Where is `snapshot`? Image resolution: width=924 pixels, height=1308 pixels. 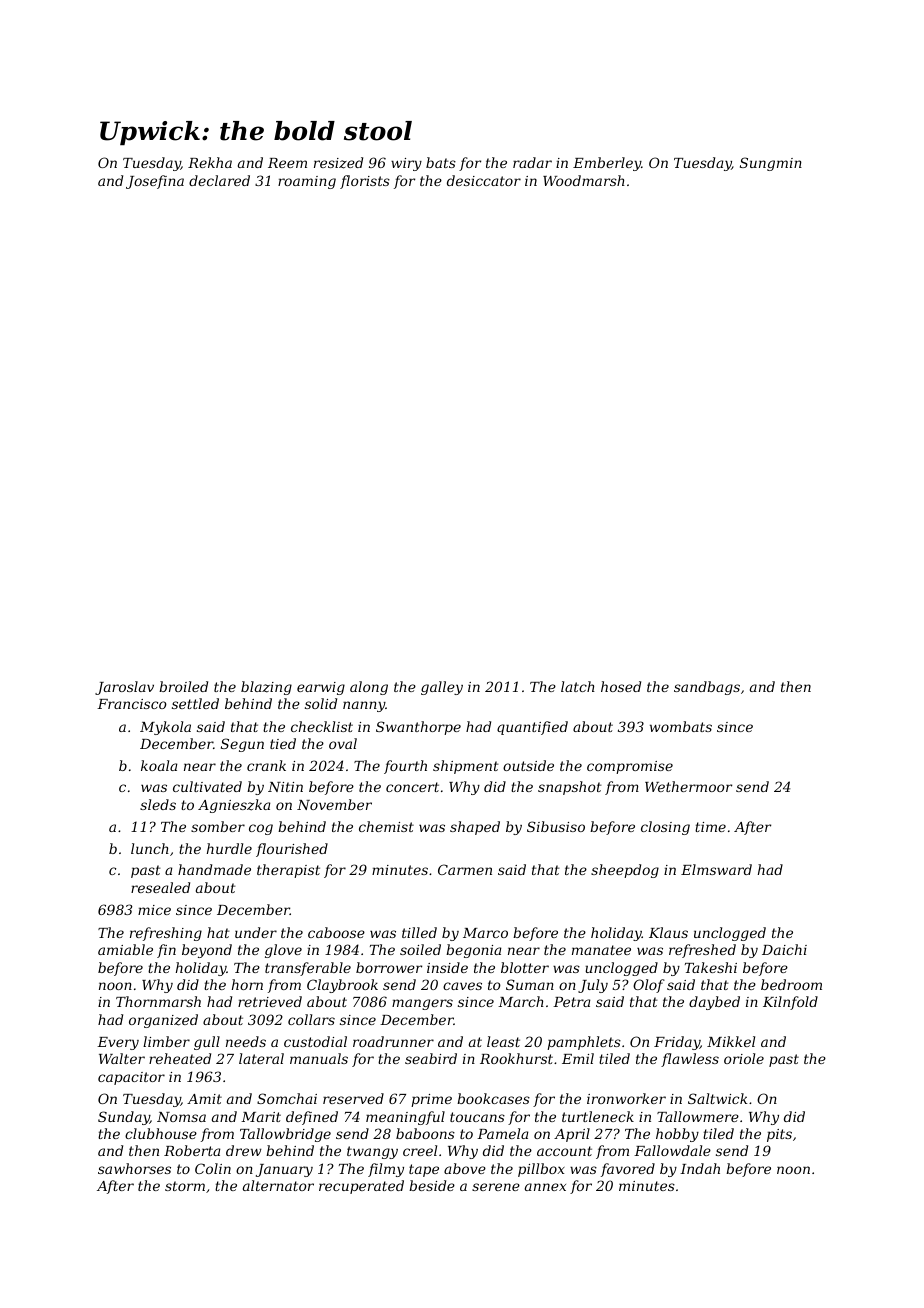 snapshot is located at coordinates (570, 788).
